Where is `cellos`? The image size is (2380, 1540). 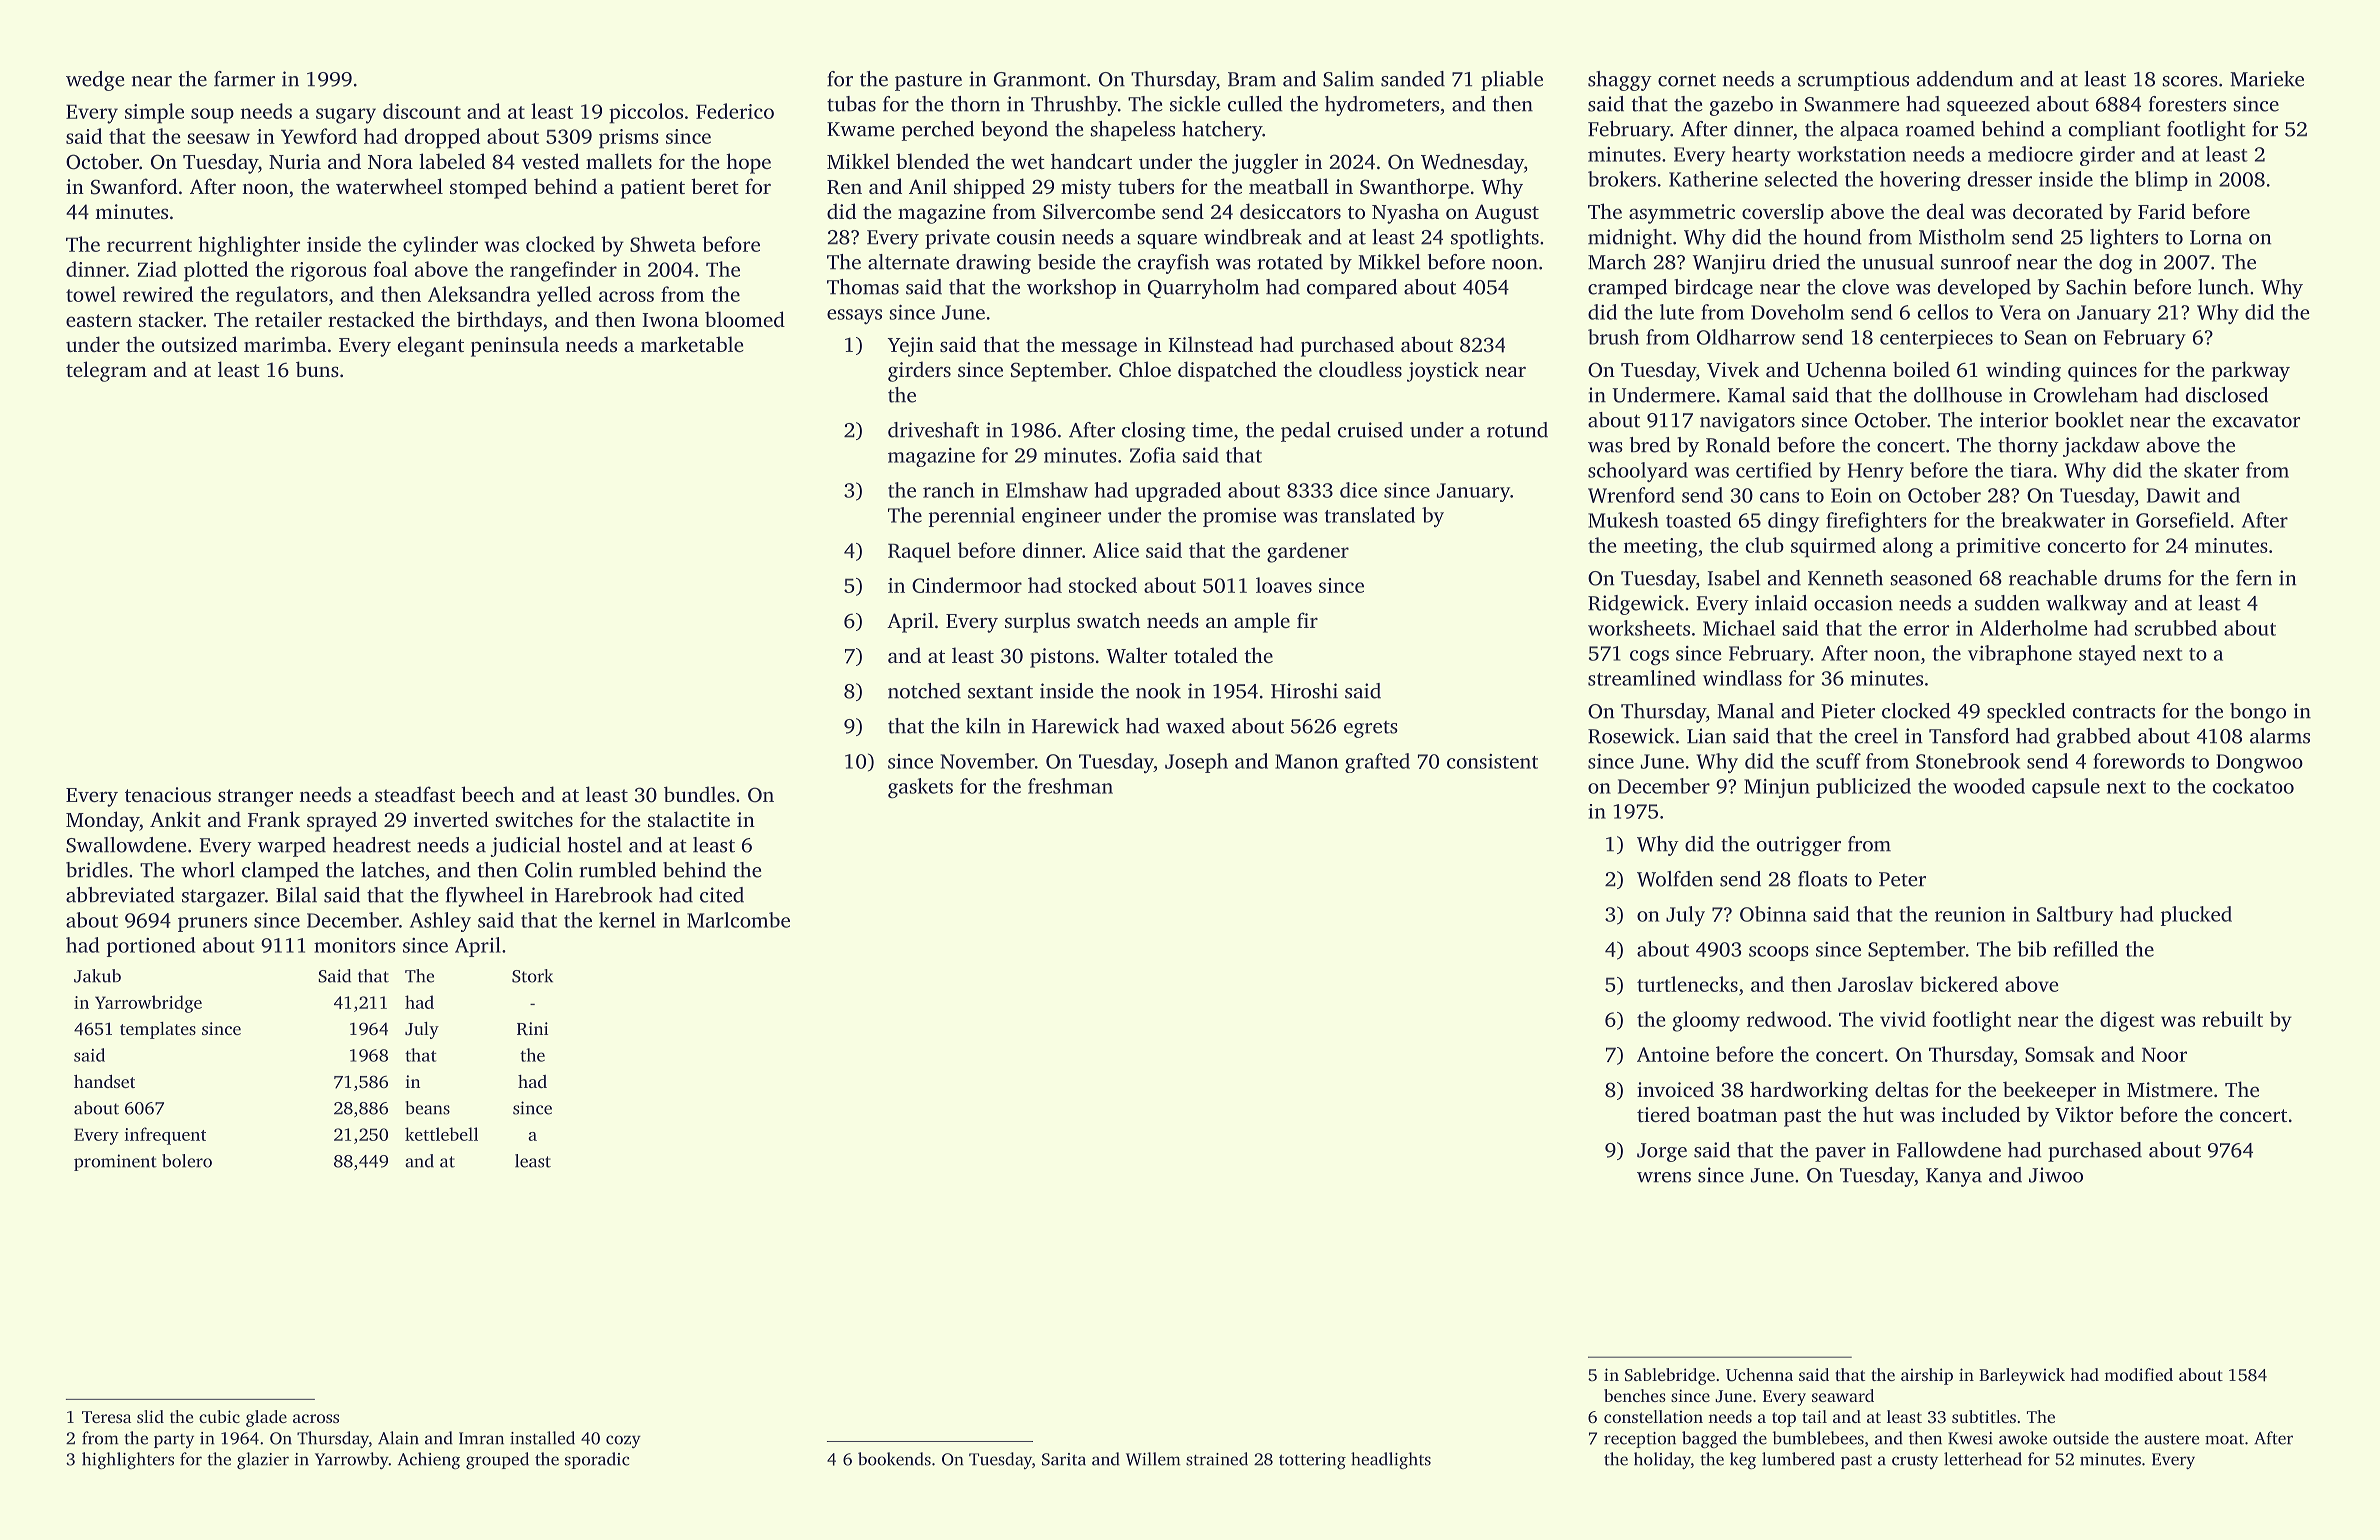
cellos is located at coordinates (1942, 312).
